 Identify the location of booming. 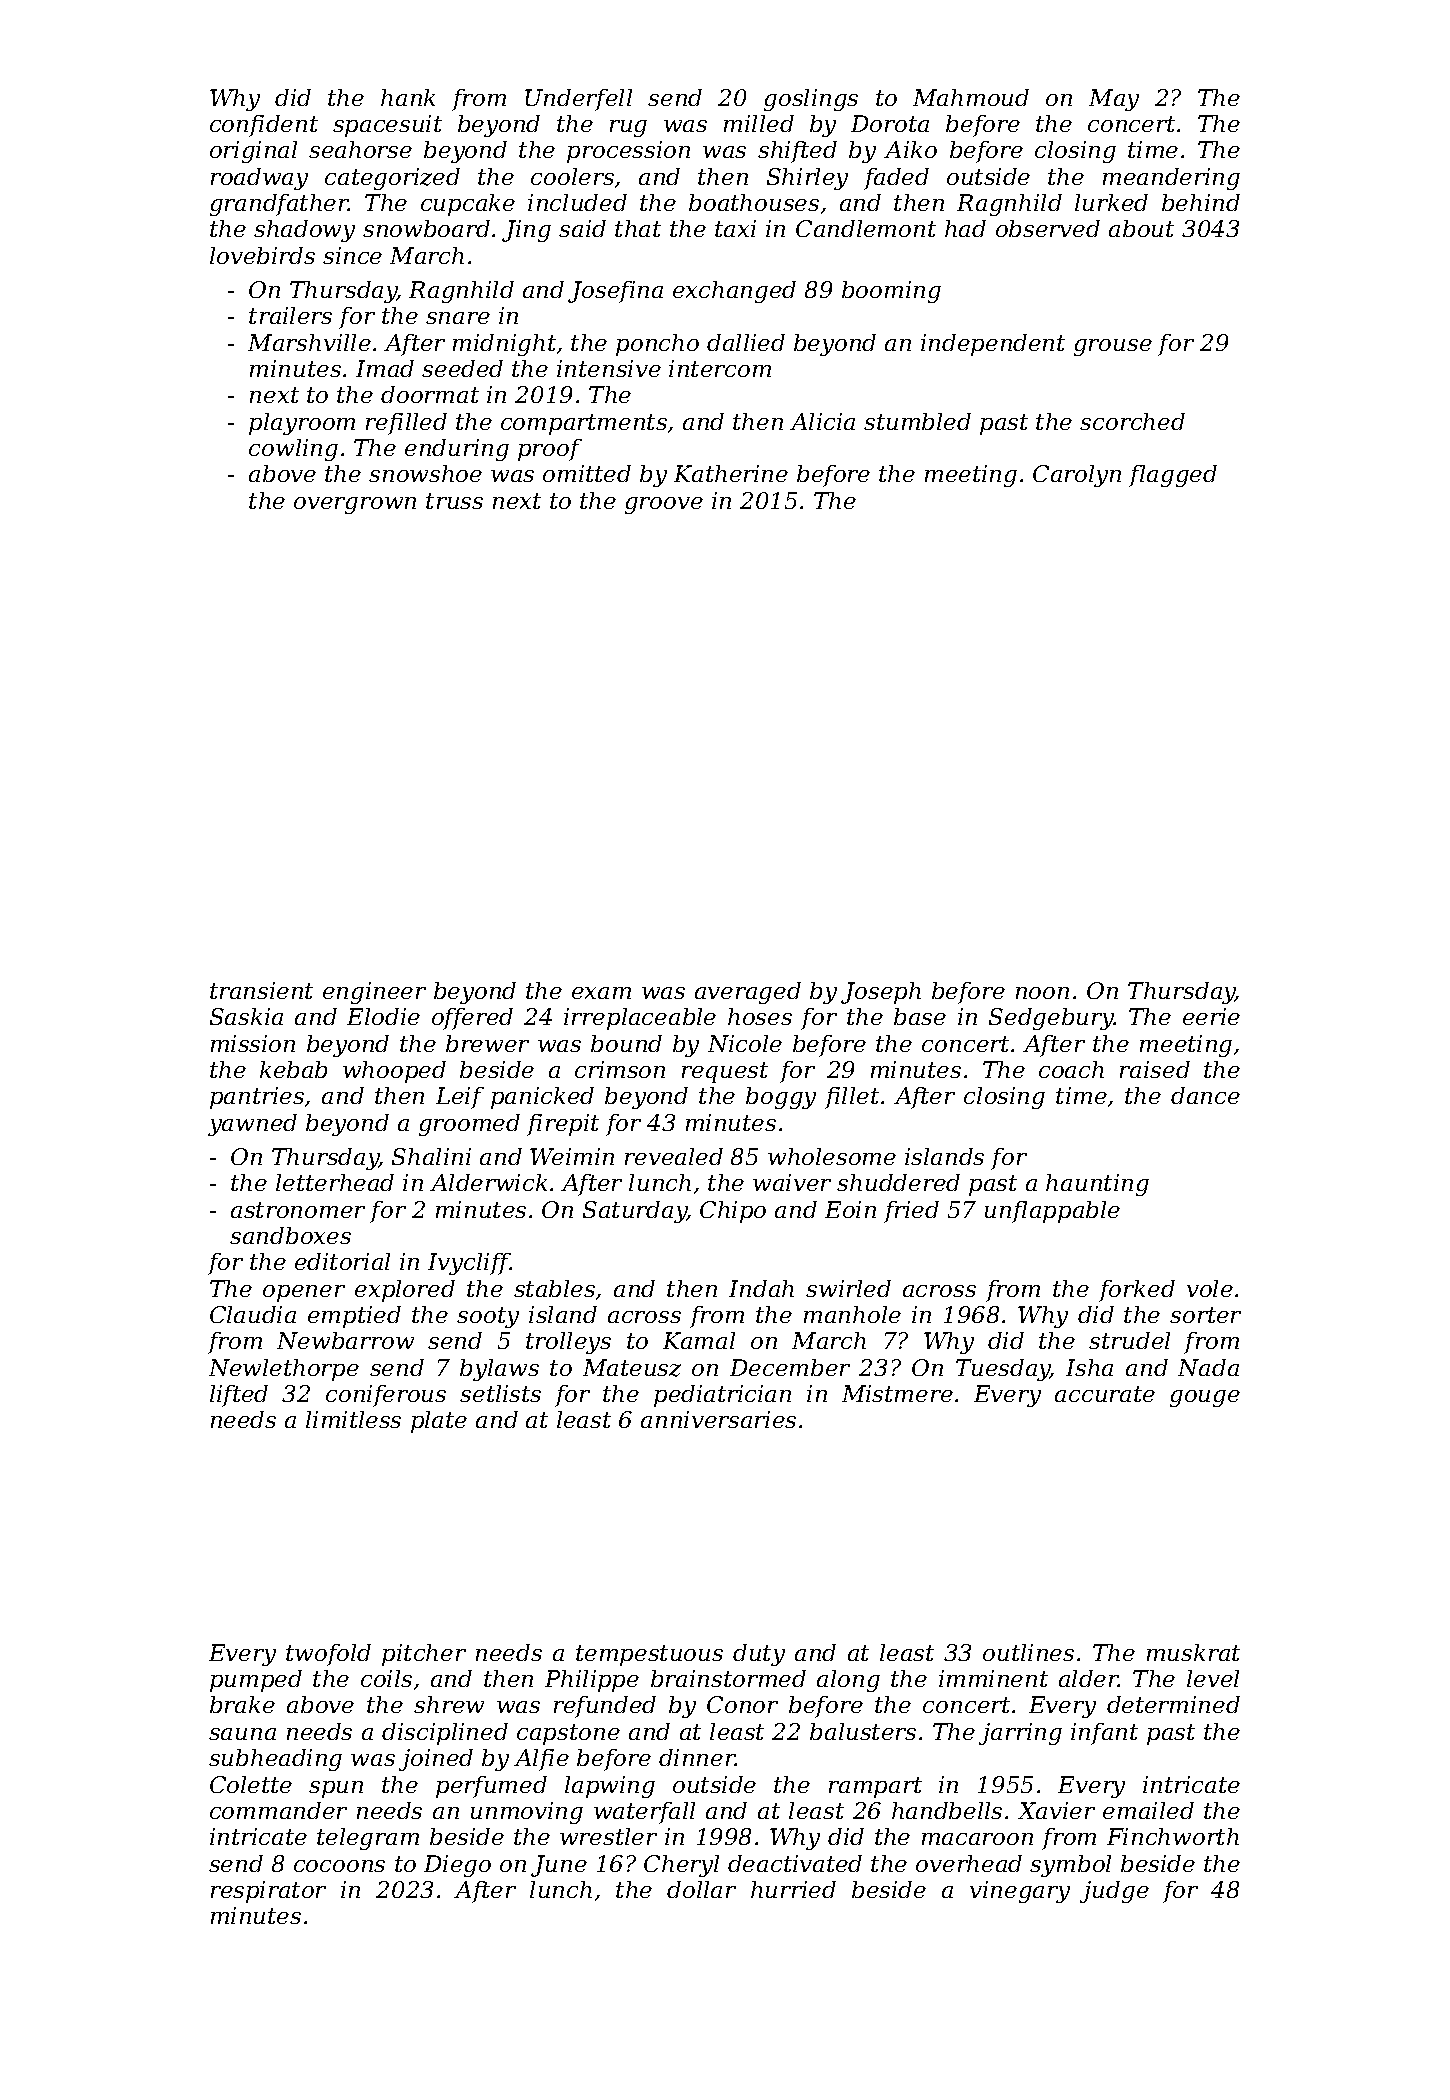
(891, 292).
